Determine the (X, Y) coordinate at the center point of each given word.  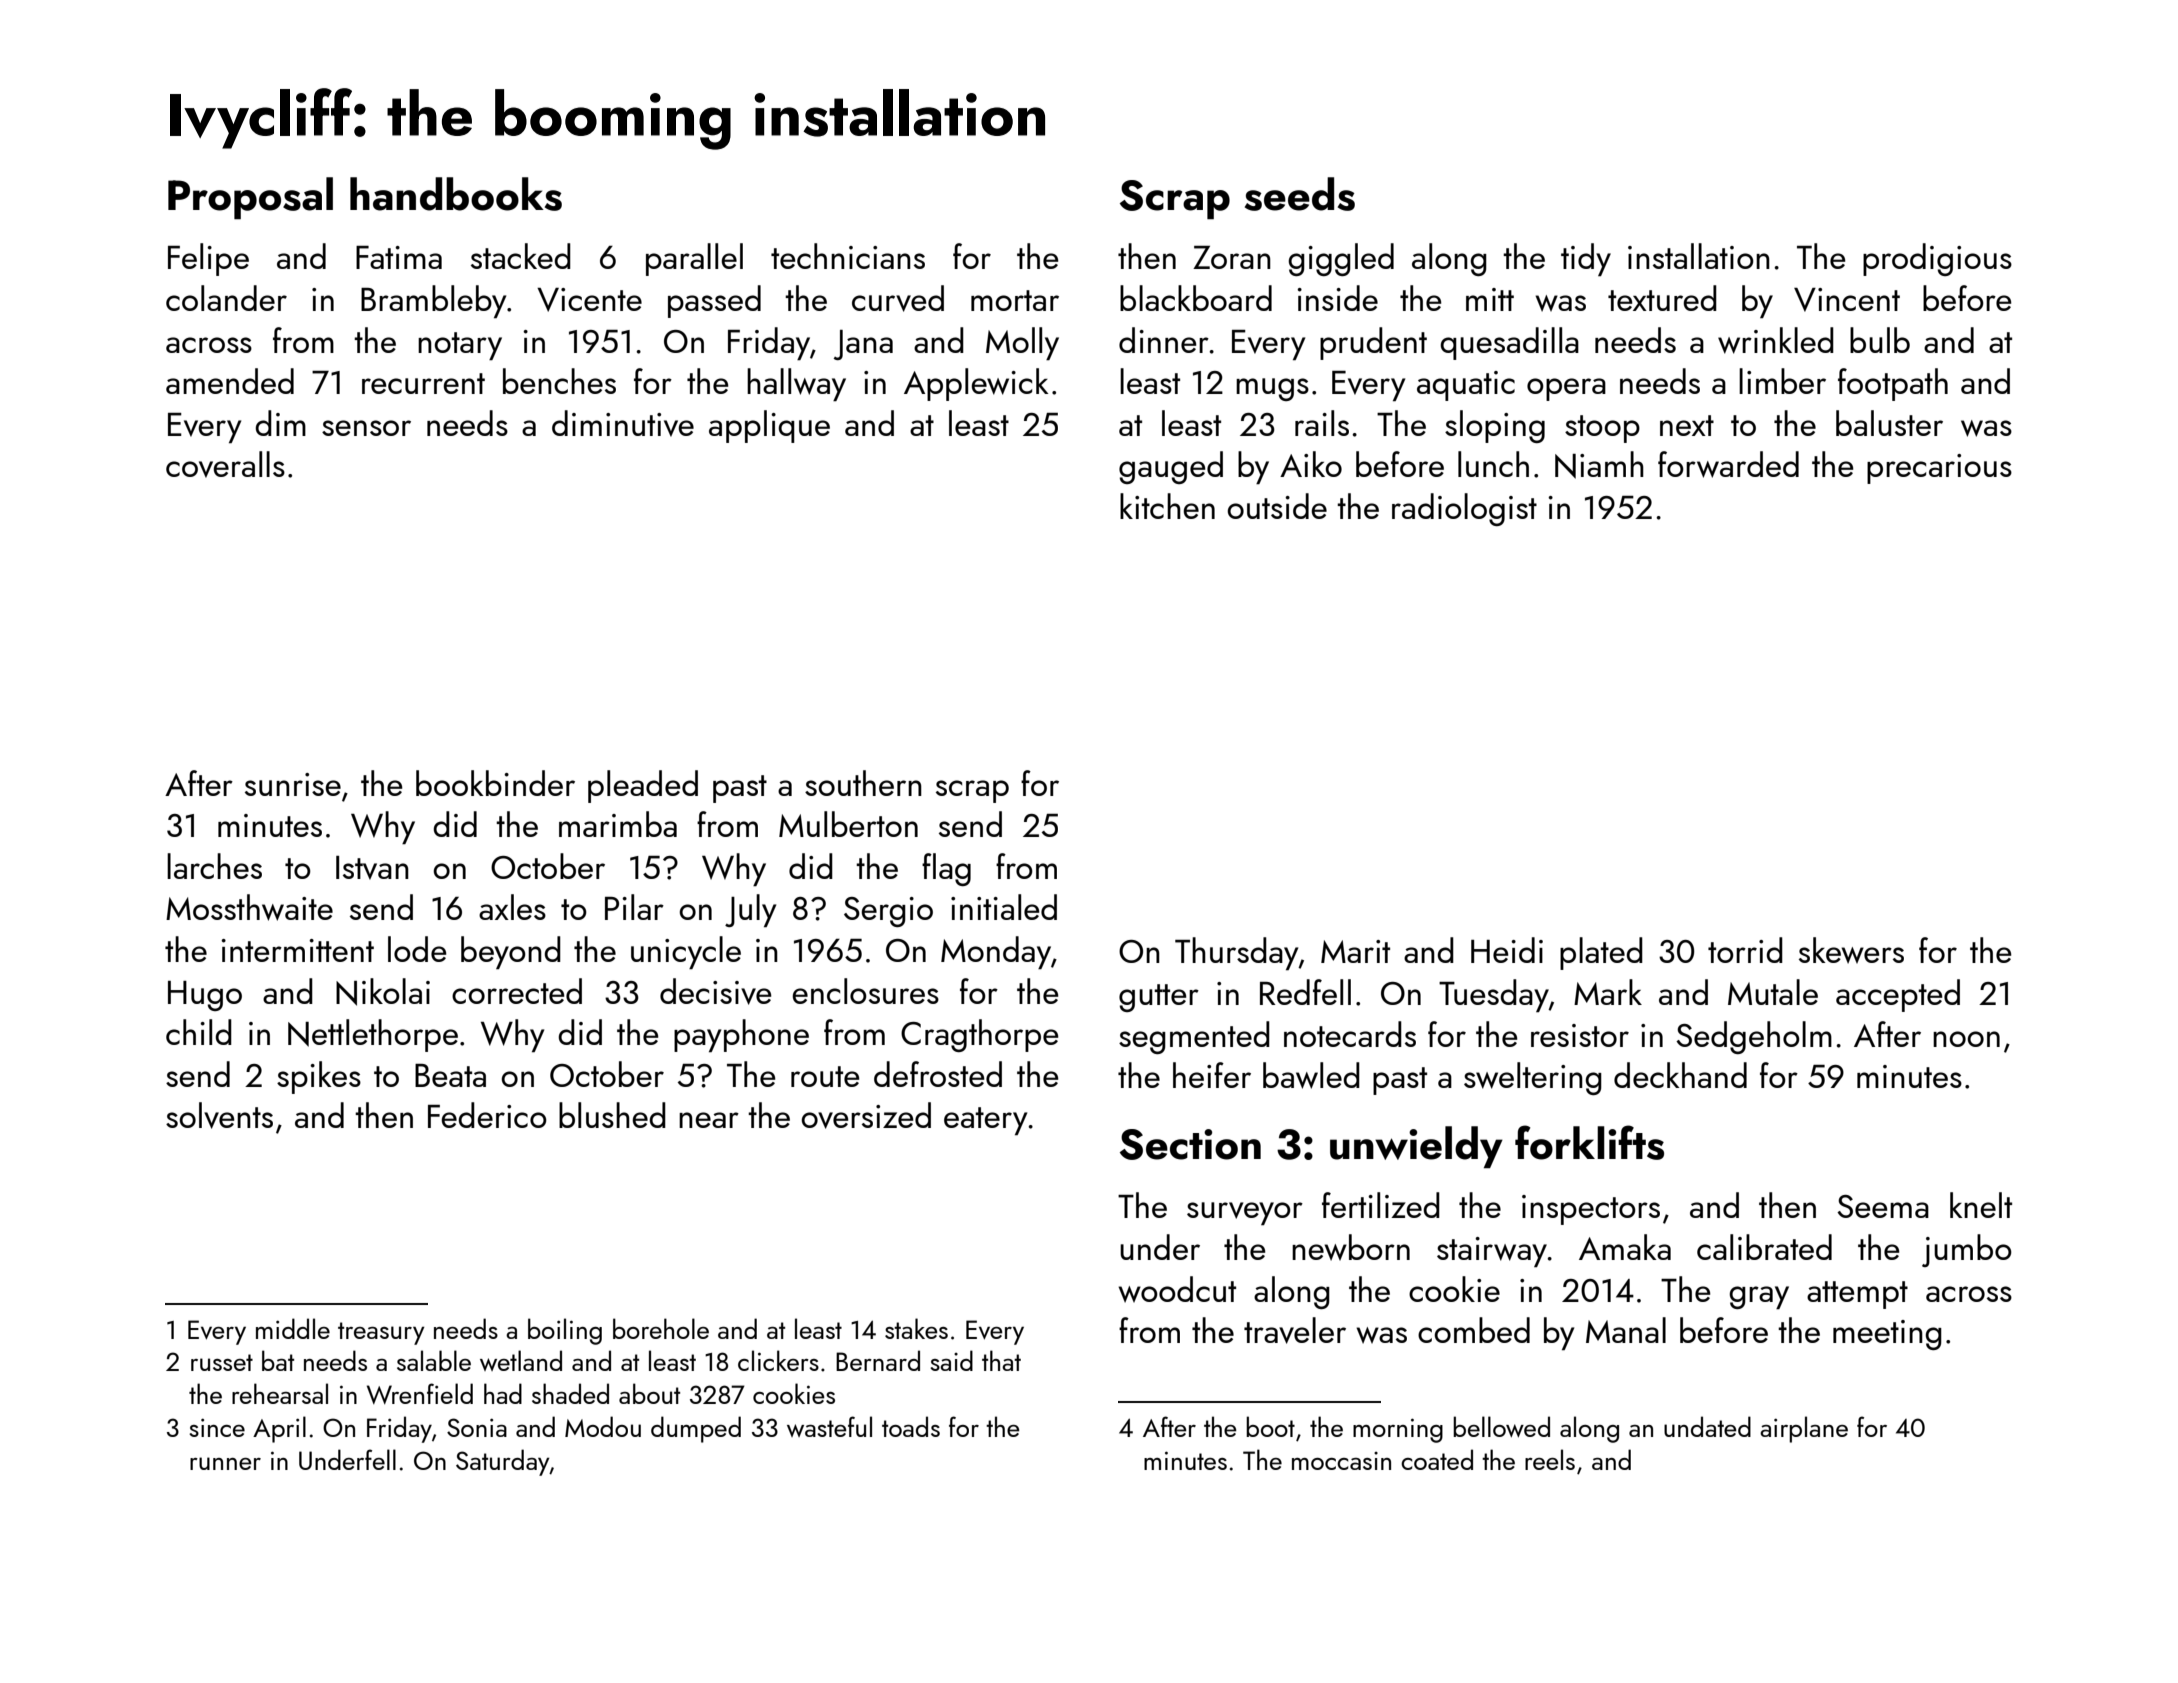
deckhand (1680, 1075)
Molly (1022, 343)
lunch (1493, 464)
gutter (1159, 998)
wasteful (829, 1426)
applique (769, 426)
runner (225, 1463)
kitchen (1167, 506)
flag (946, 869)
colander (226, 298)
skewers (1851, 950)
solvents (219, 1115)
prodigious (1937, 259)
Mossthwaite (249, 907)
